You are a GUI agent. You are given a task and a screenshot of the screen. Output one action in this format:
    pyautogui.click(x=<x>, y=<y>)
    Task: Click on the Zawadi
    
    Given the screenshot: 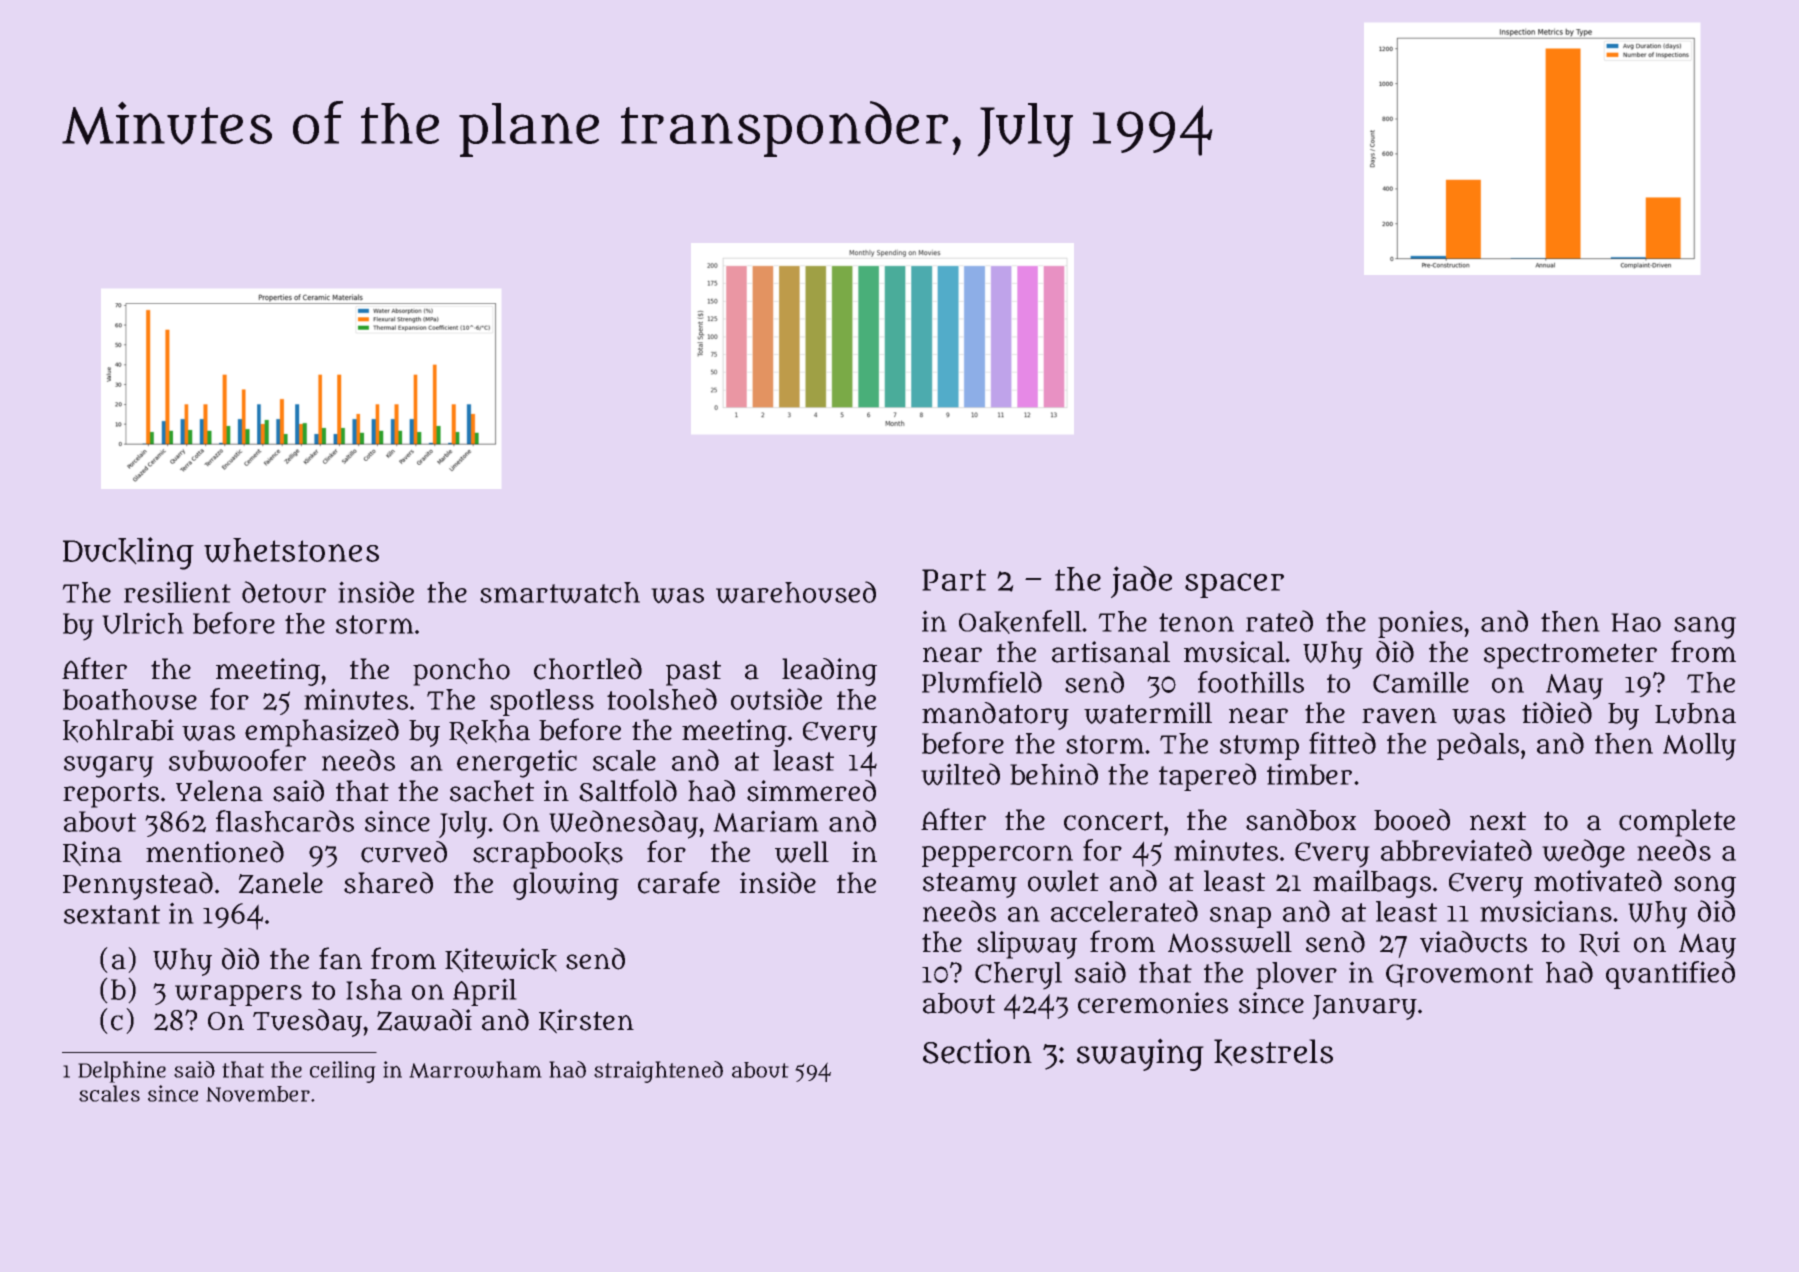 What is the action you would take?
    pyautogui.click(x=424, y=1020)
